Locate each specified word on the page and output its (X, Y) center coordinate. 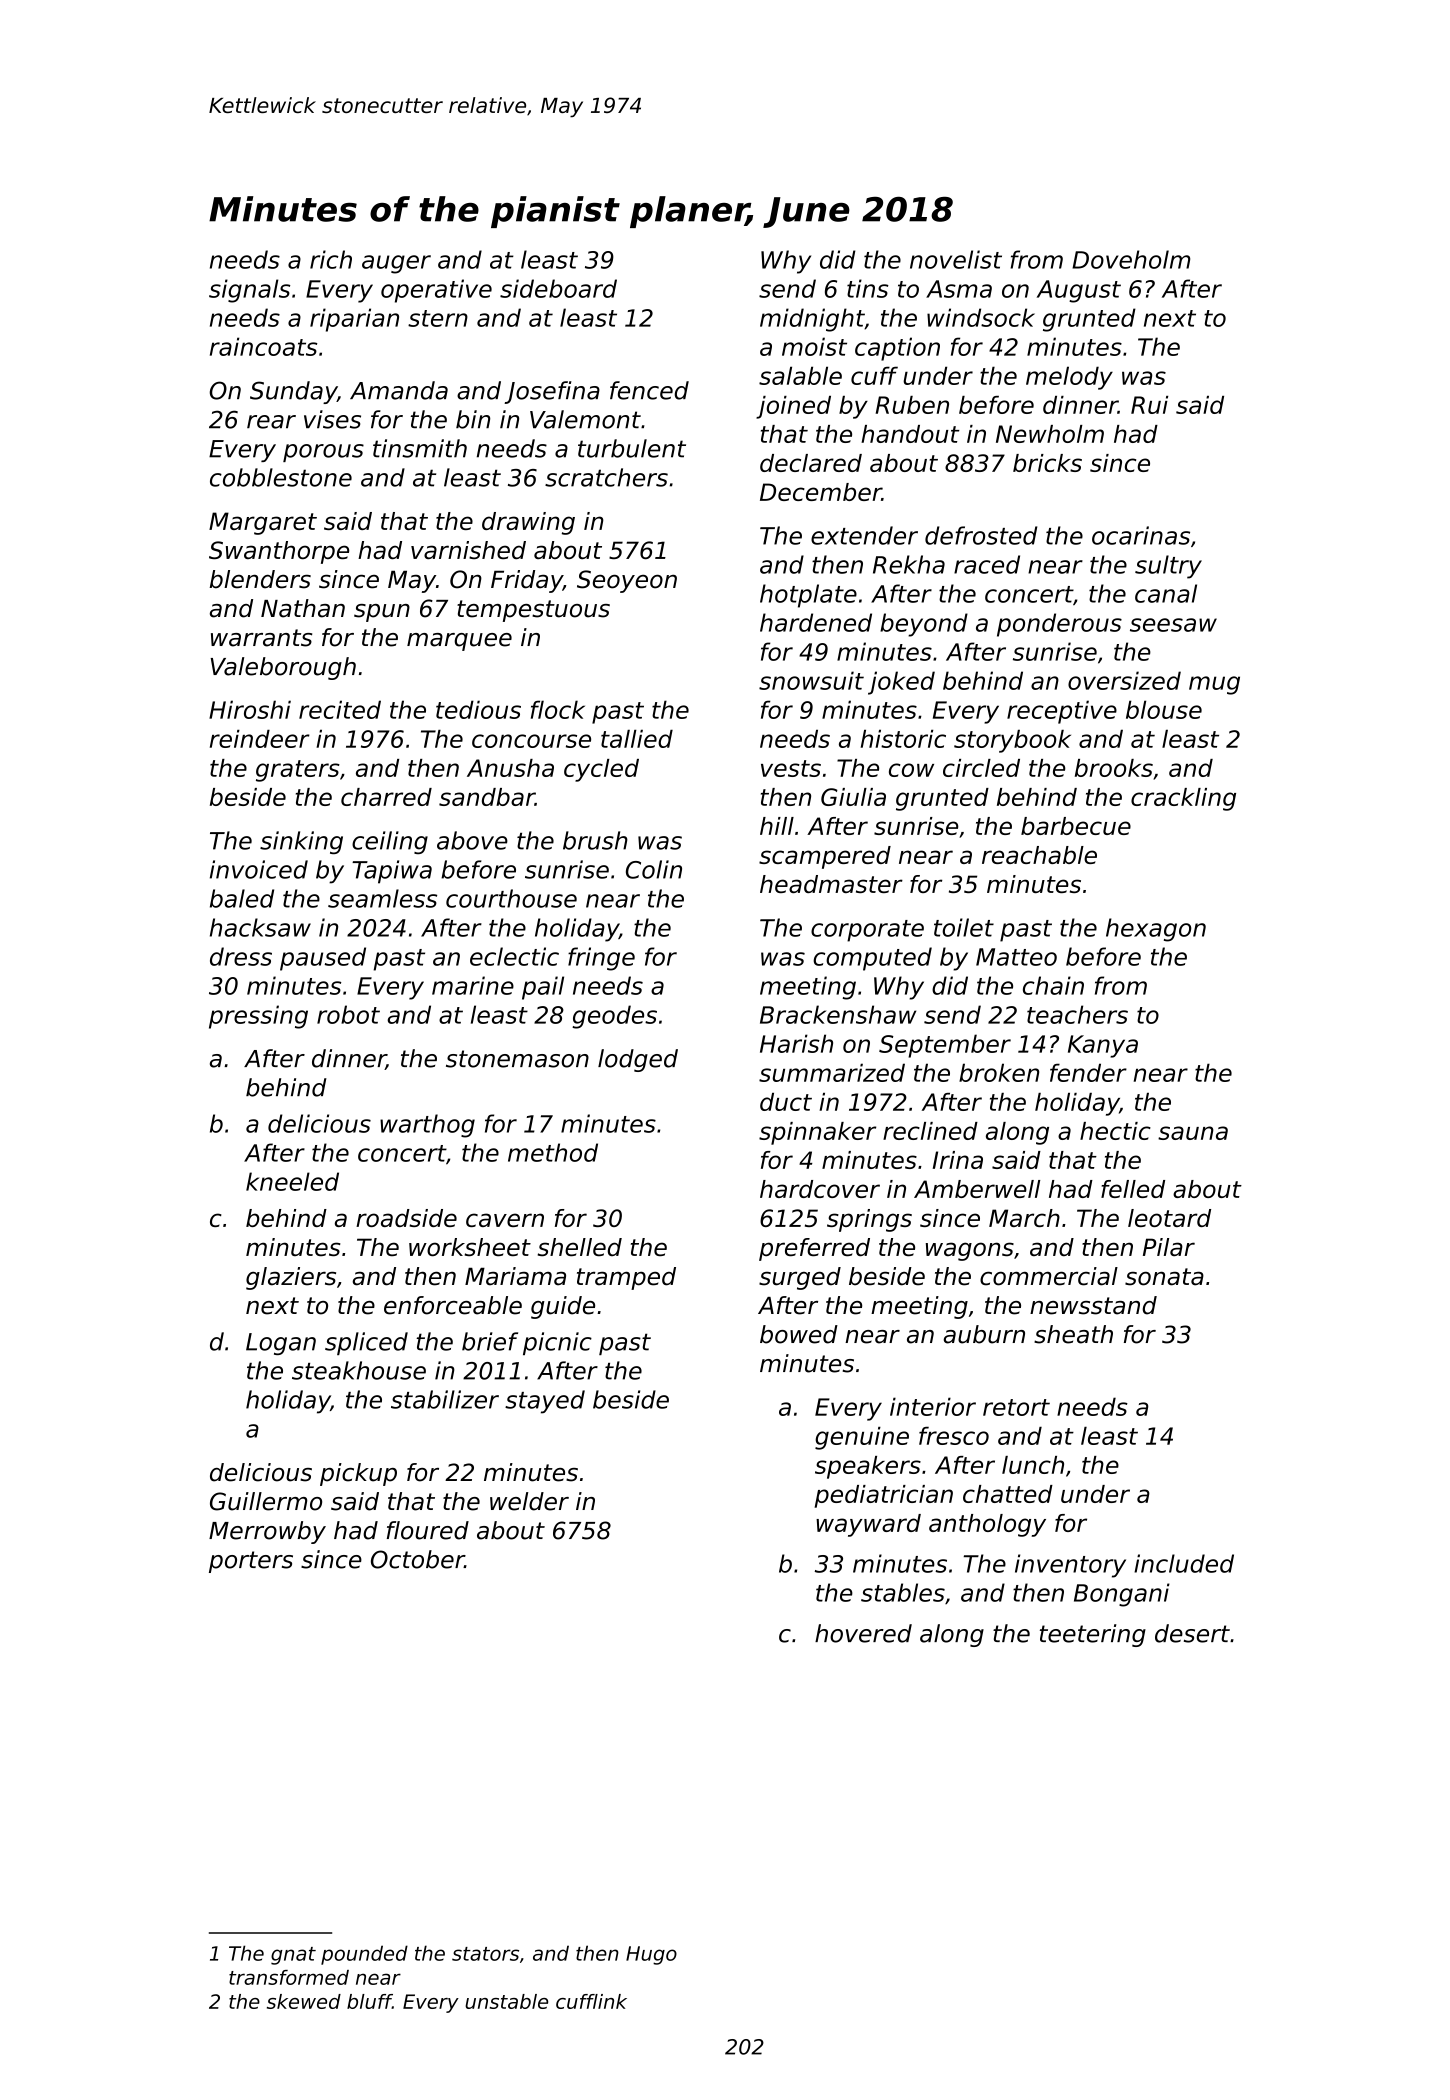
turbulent (632, 448)
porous (323, 453)
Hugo (651, 1955)
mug (1214, 685)
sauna (1193, 1133)
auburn (984, 1334)
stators (485, 1954)
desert (1192, 1633)
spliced (366, 1343)
